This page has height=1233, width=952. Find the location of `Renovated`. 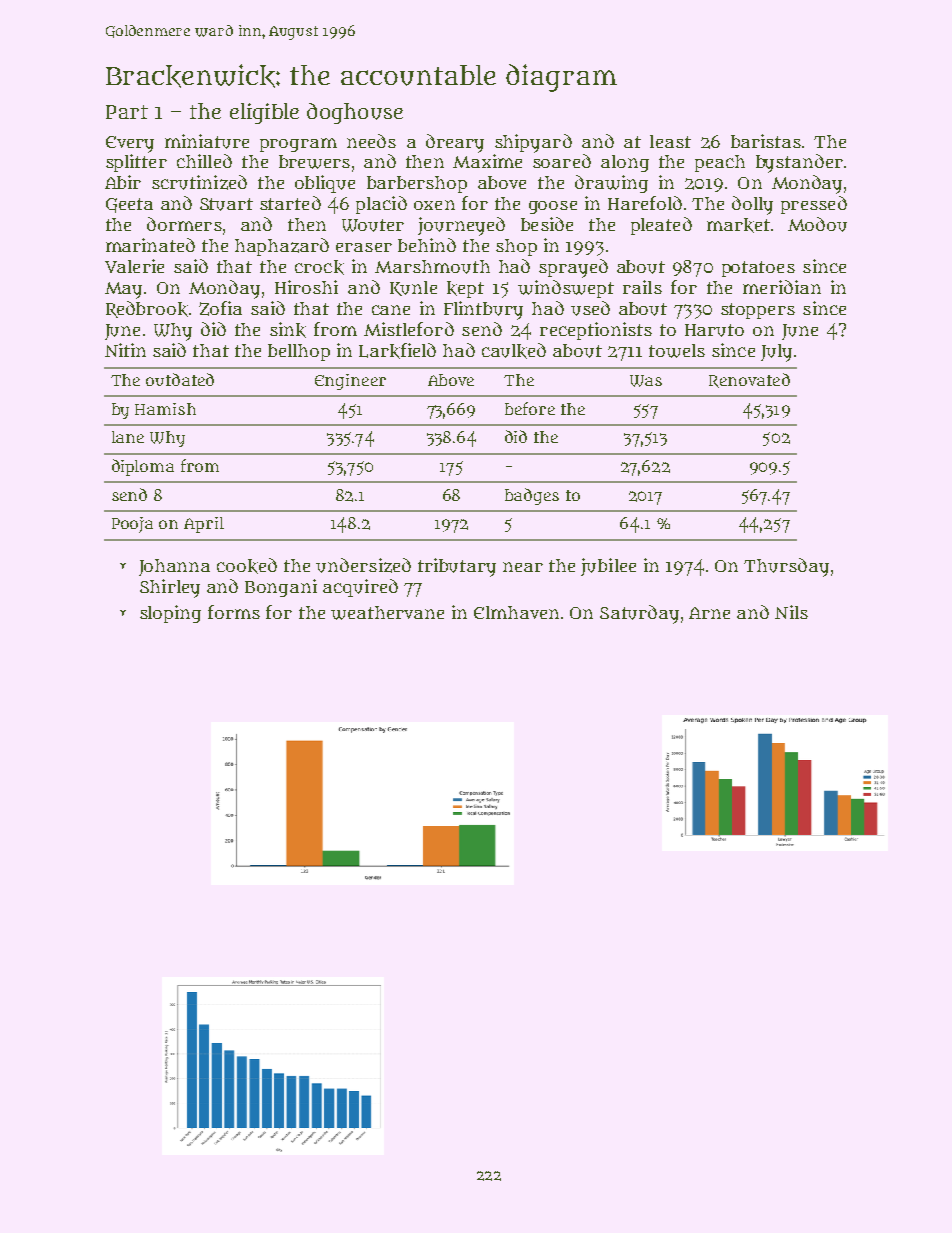

Renovated is located at coordinates (749, 380).
